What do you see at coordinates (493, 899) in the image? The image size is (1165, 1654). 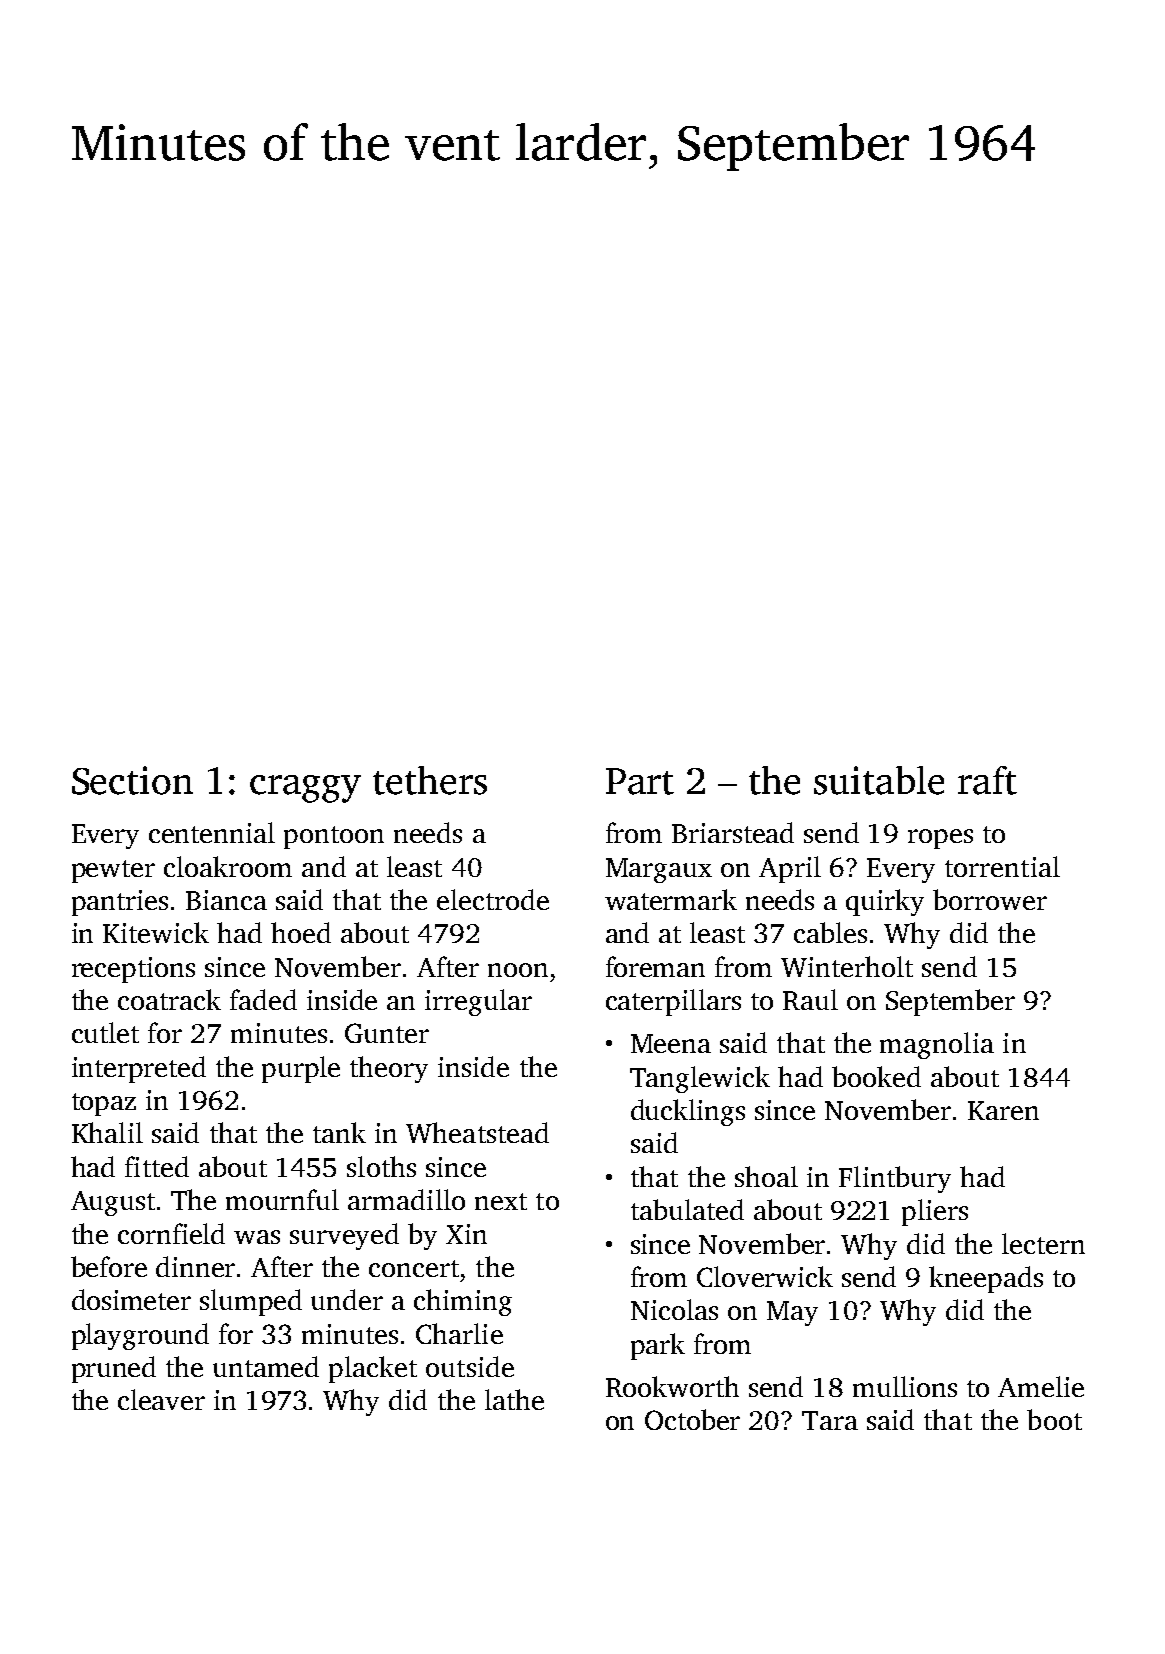 I see `electrode` at bounding box center [493, 899].
